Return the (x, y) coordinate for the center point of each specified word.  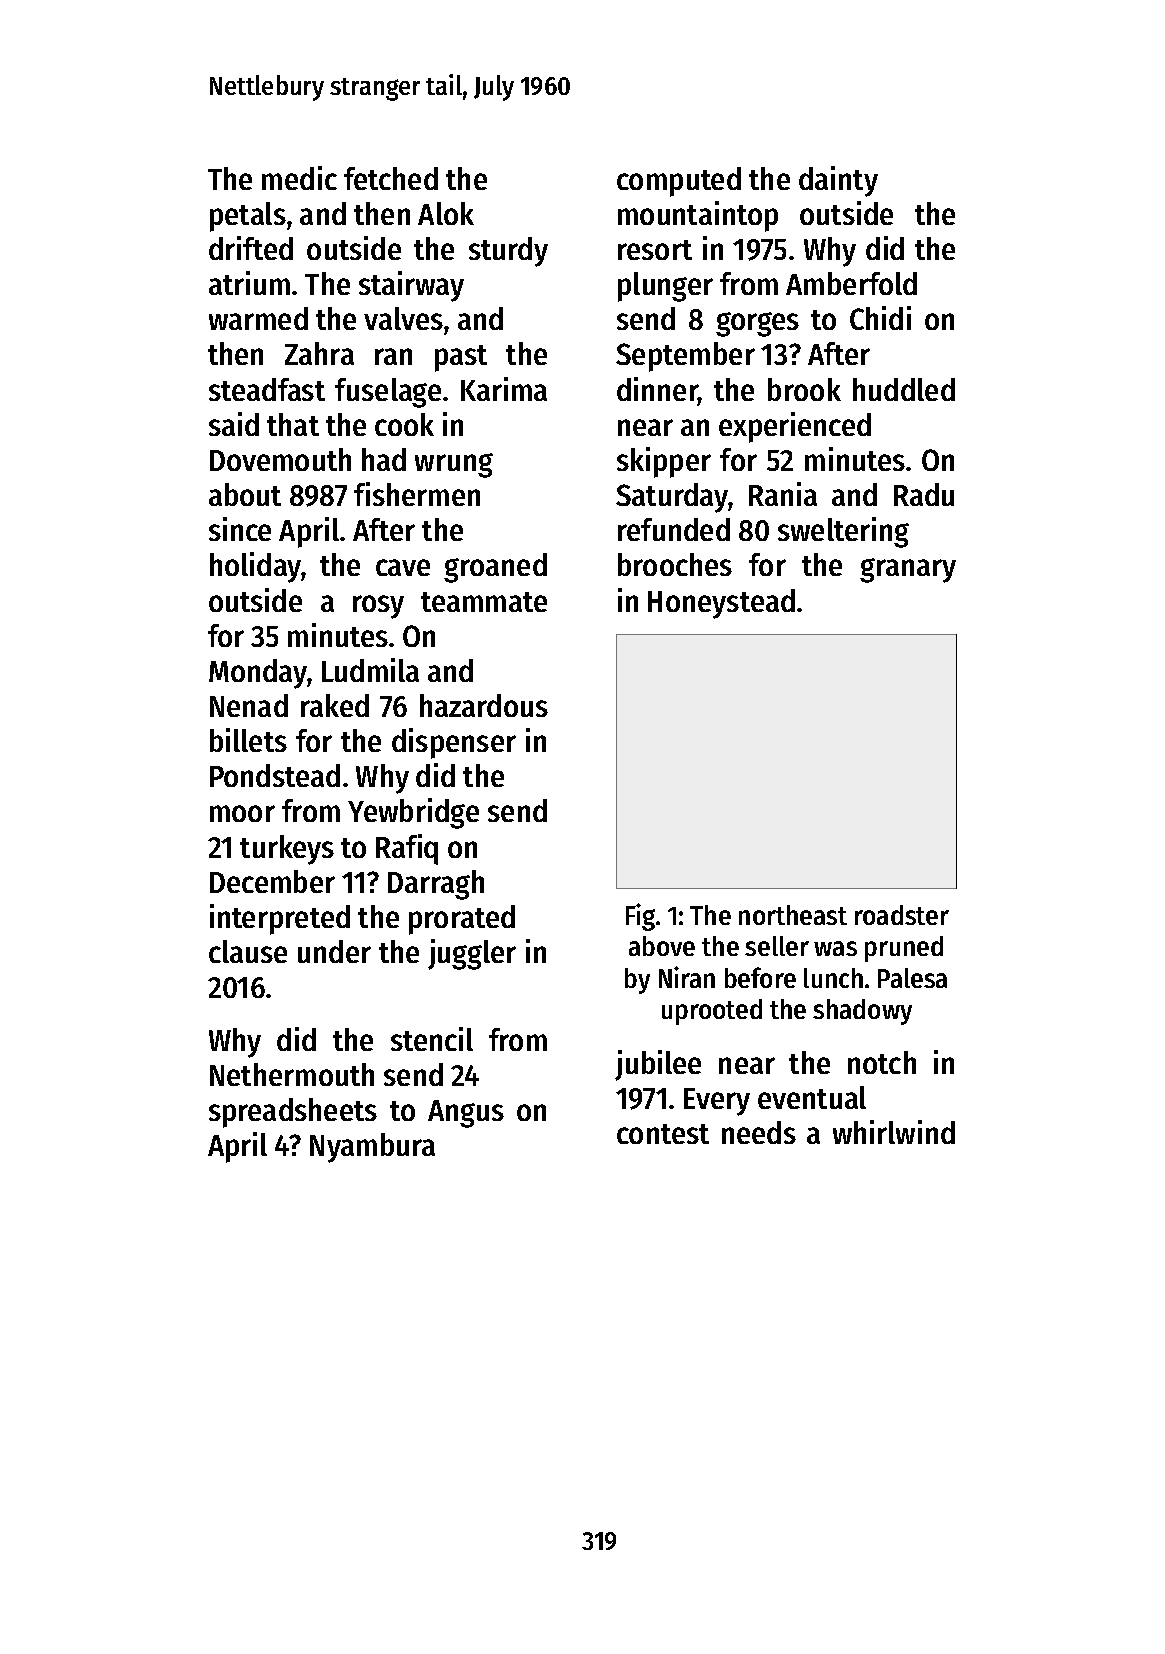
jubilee (658, 1065)
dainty (838, 181)
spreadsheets (293, 1113)
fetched (391, 178)
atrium (249, 283)
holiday (256, 567)
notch (882, 1062)
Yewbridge (413, 813)
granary (908, 570)
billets (248, 740)
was (835, 948)
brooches (675, 564)
